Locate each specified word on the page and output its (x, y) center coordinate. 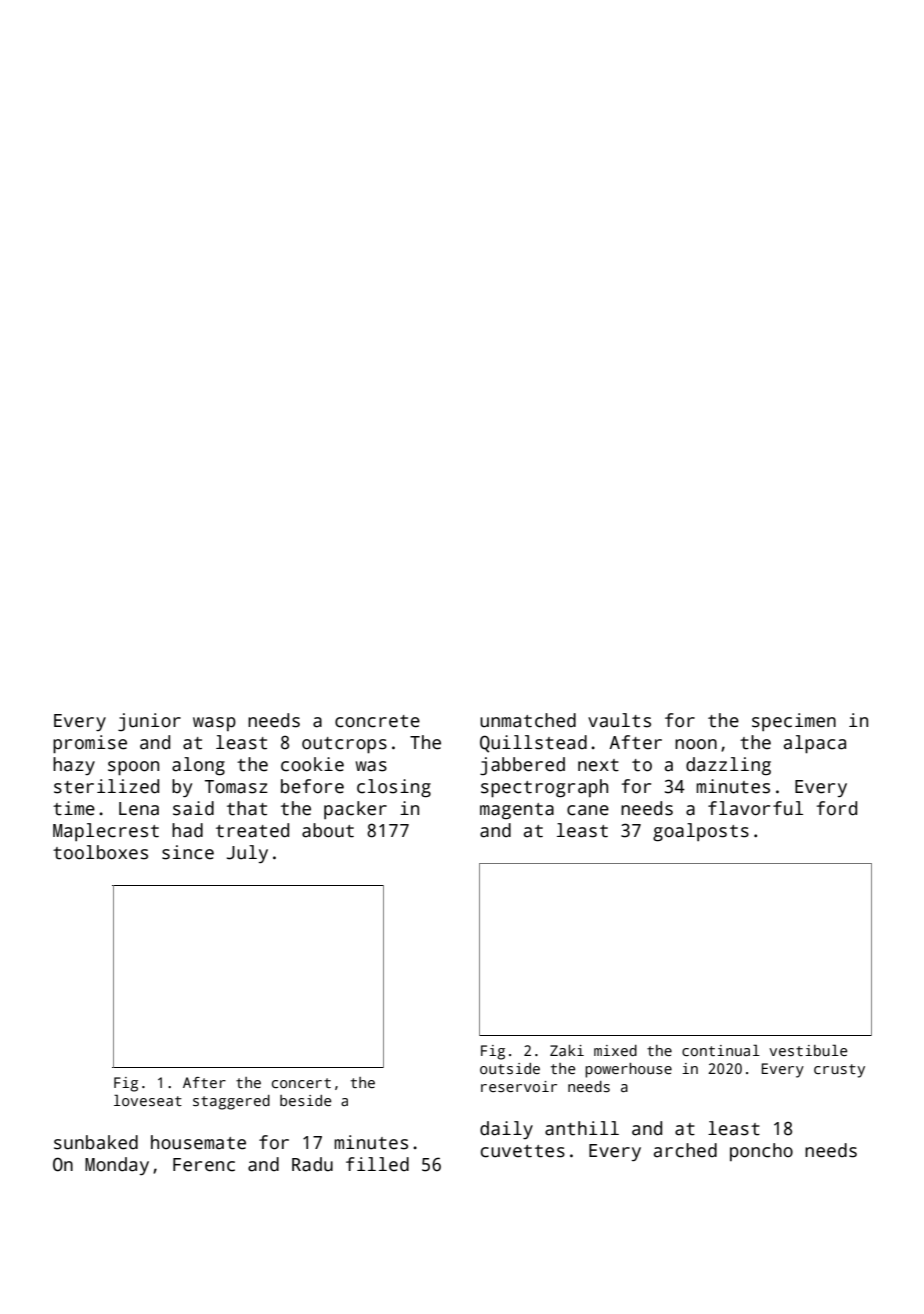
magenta (517, 811)
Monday (117, 1166)
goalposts (701, 832)
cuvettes (523, 1151)
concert (301, 1083)
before (312, 786)
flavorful (755, 808)
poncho (761, 1152)
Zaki (567, 1050)
